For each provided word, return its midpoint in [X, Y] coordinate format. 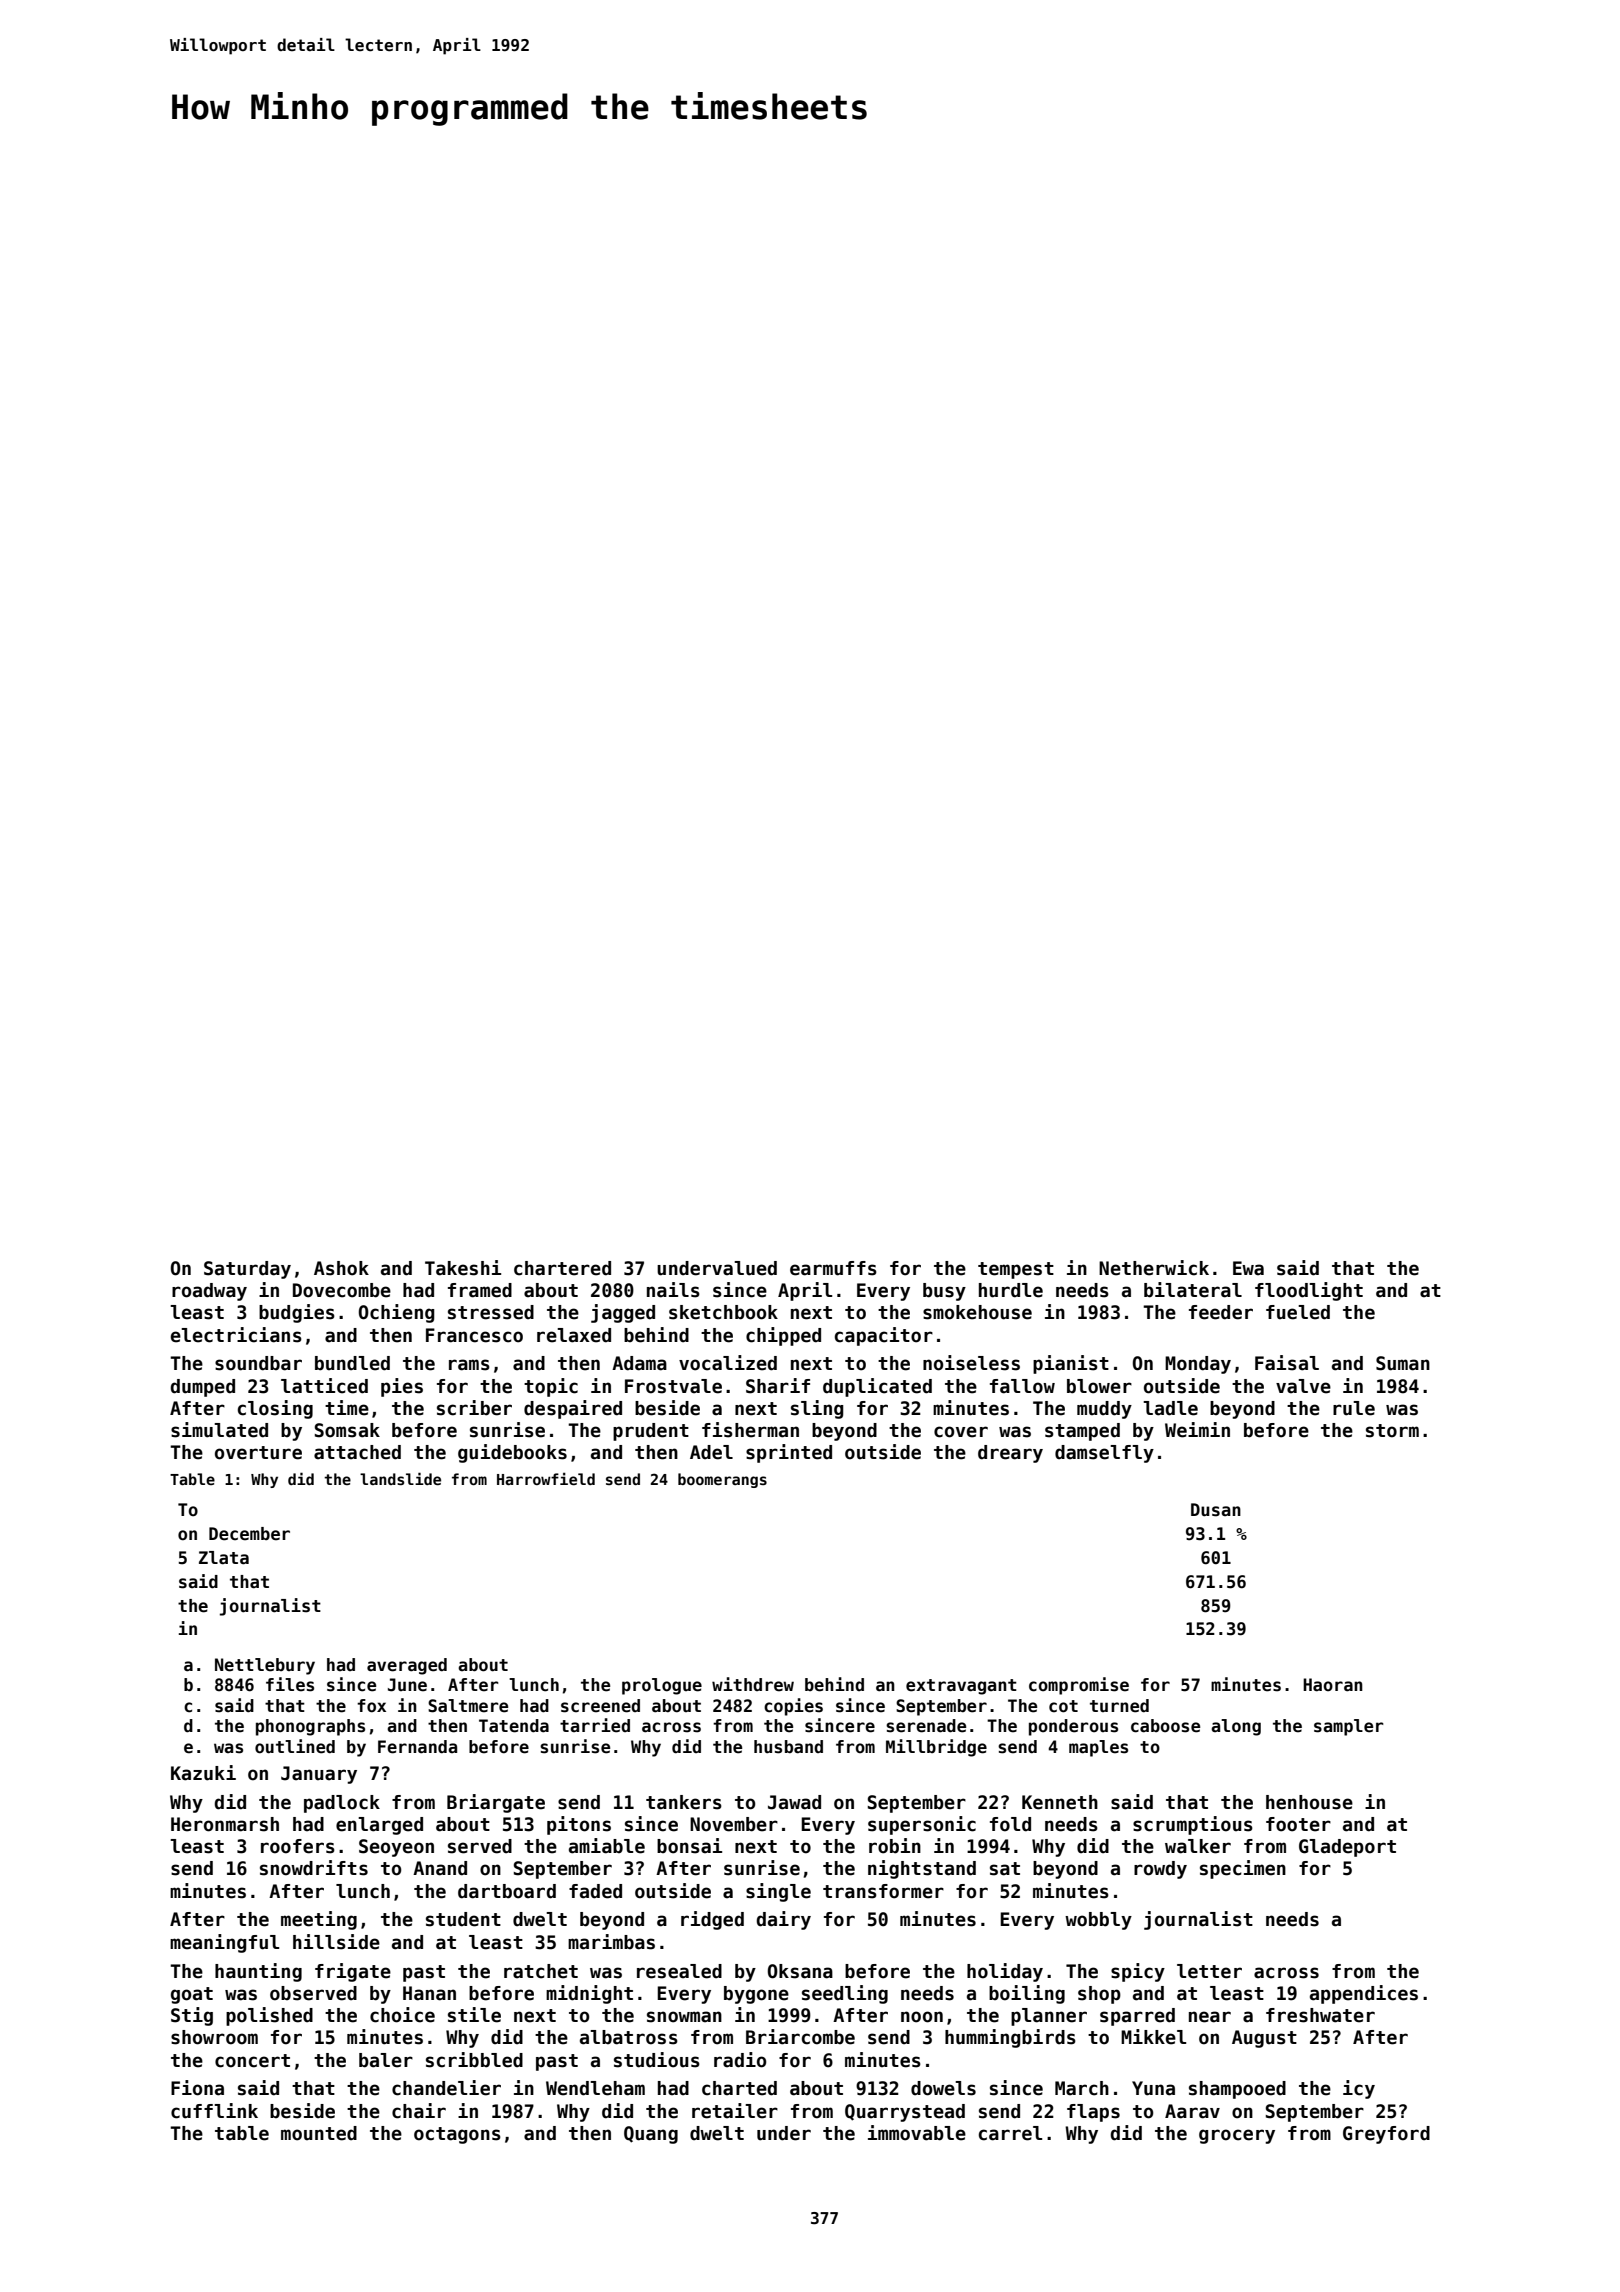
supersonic [922, 1825]
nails [673, 1290]
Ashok [341, 1268]
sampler [1349, 1727]
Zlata [224, 1558]
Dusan [1216, 1510]
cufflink [214, 2111]
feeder [1221, 1312]
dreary [1010, 1454]
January [319, 1775]
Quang [651, 2135]
